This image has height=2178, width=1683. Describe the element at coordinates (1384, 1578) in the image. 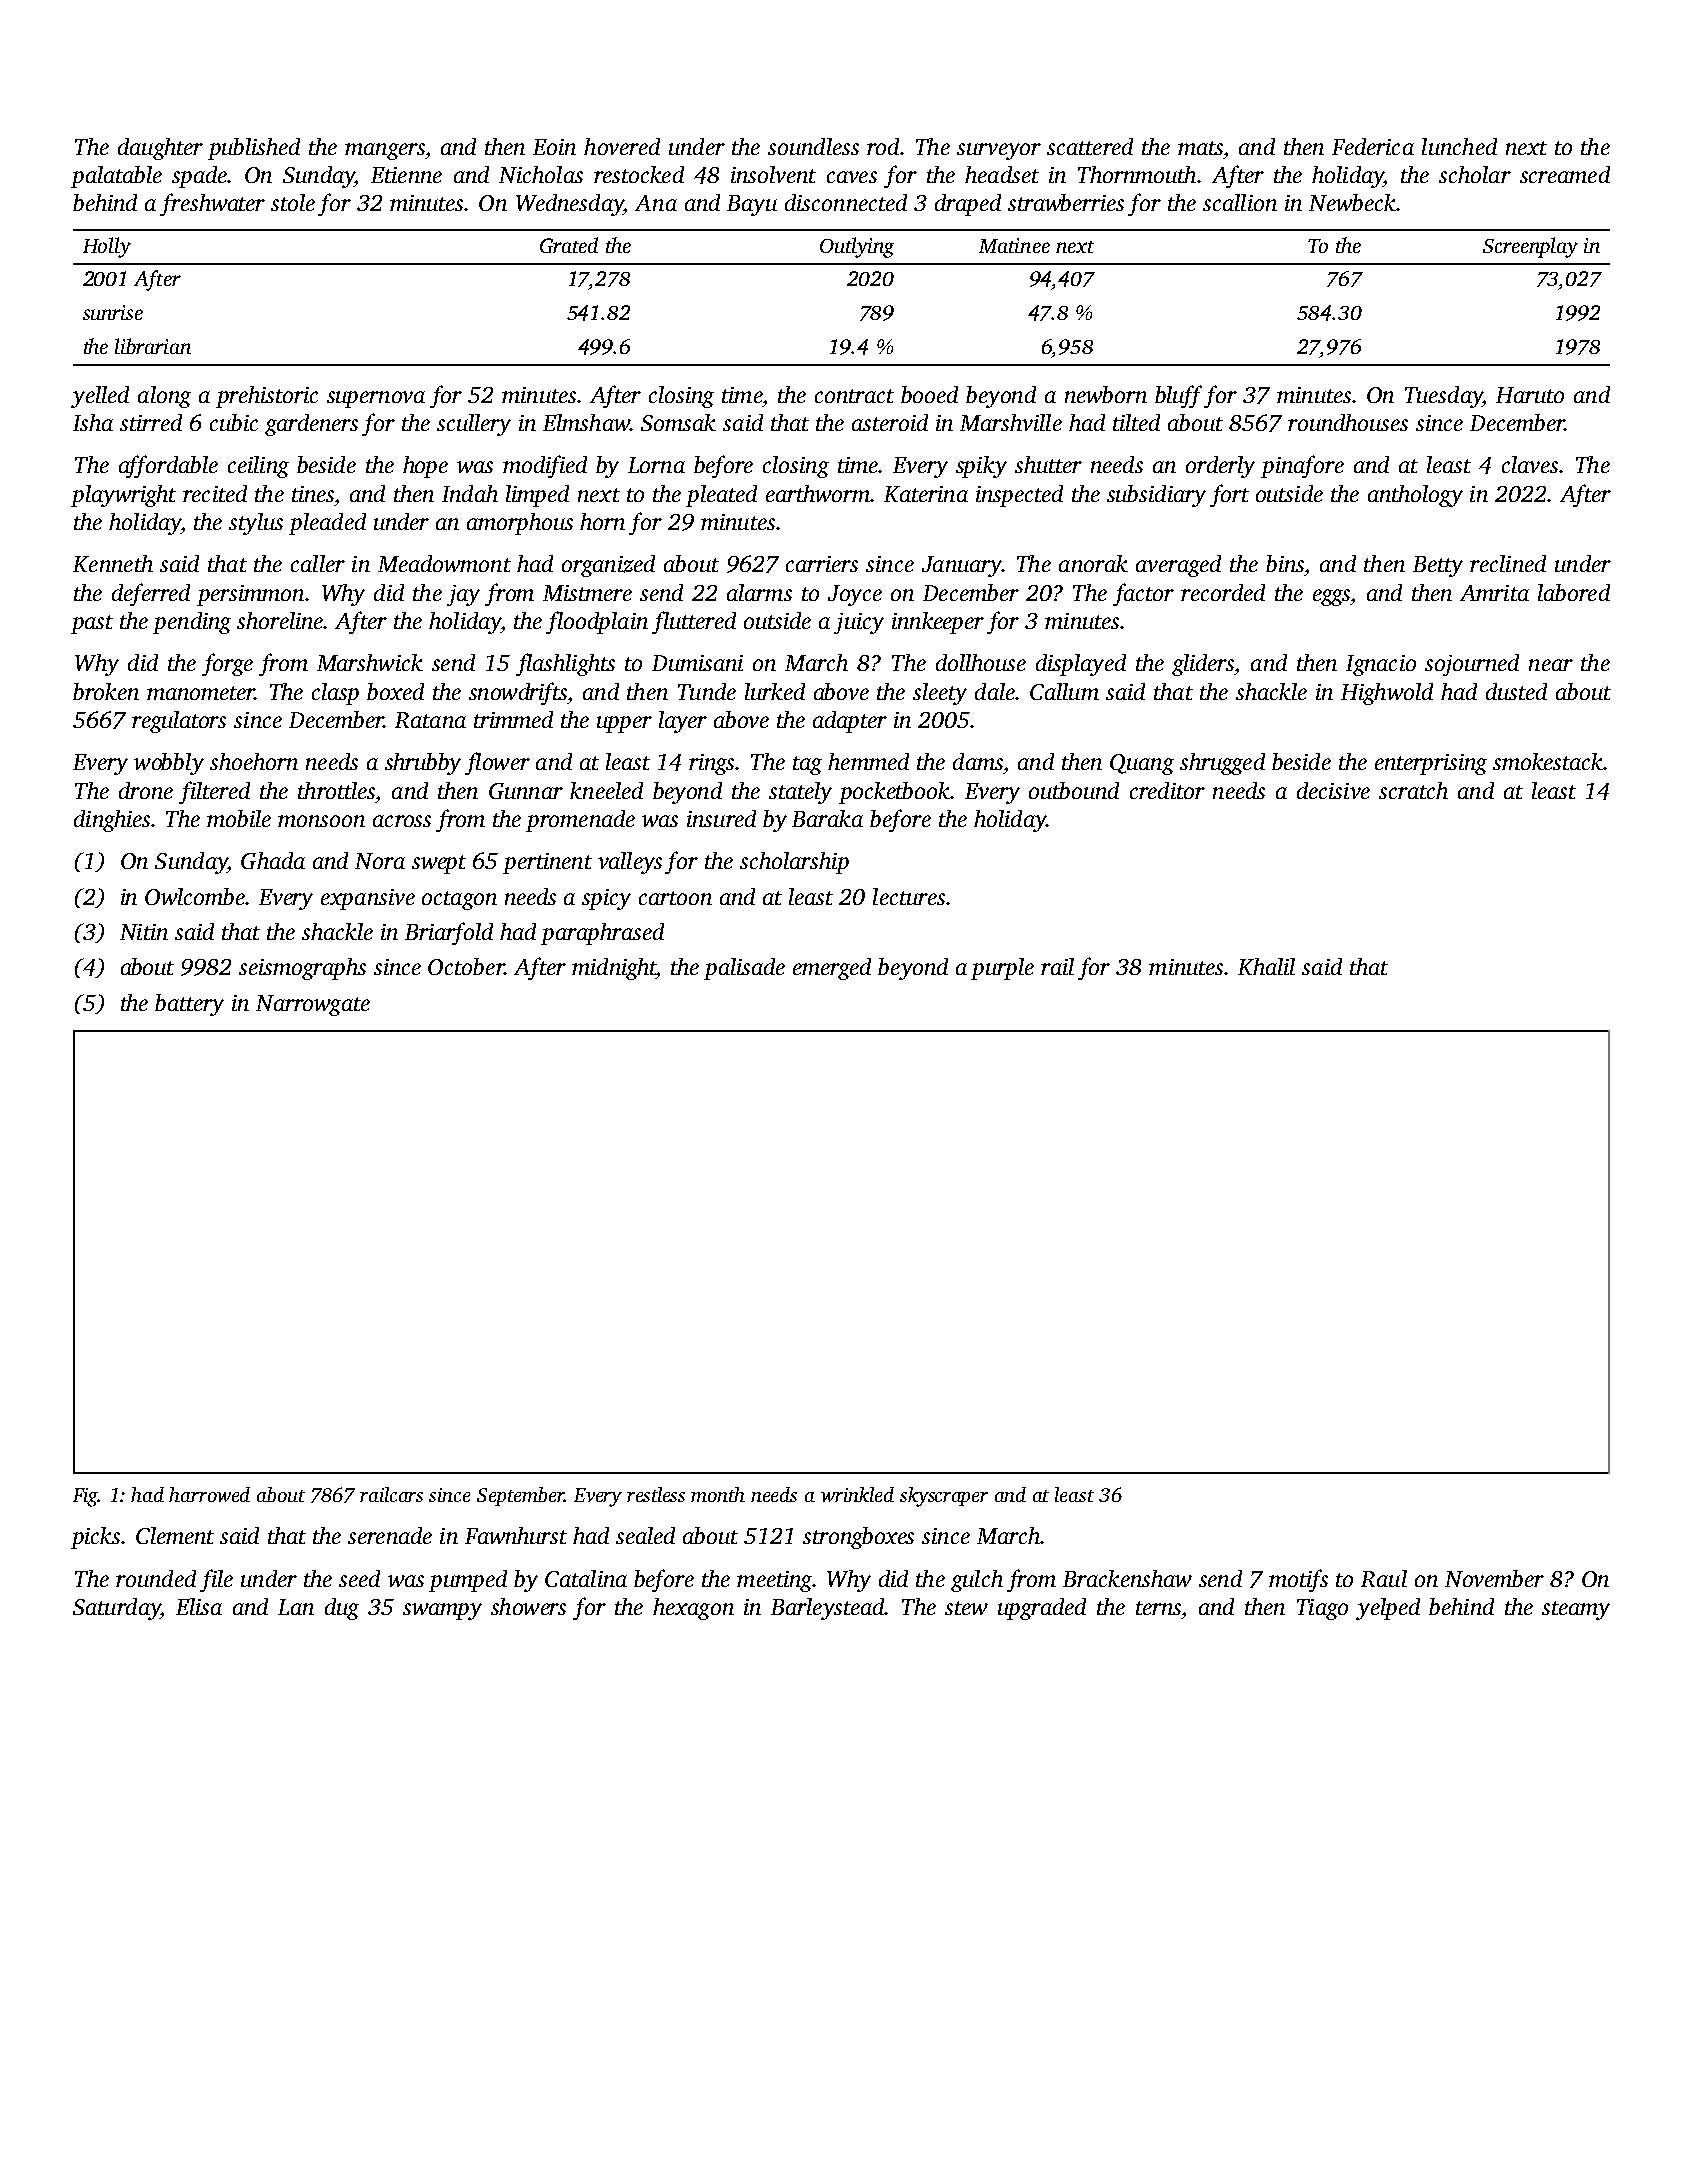

I see `Raul` at that location.
